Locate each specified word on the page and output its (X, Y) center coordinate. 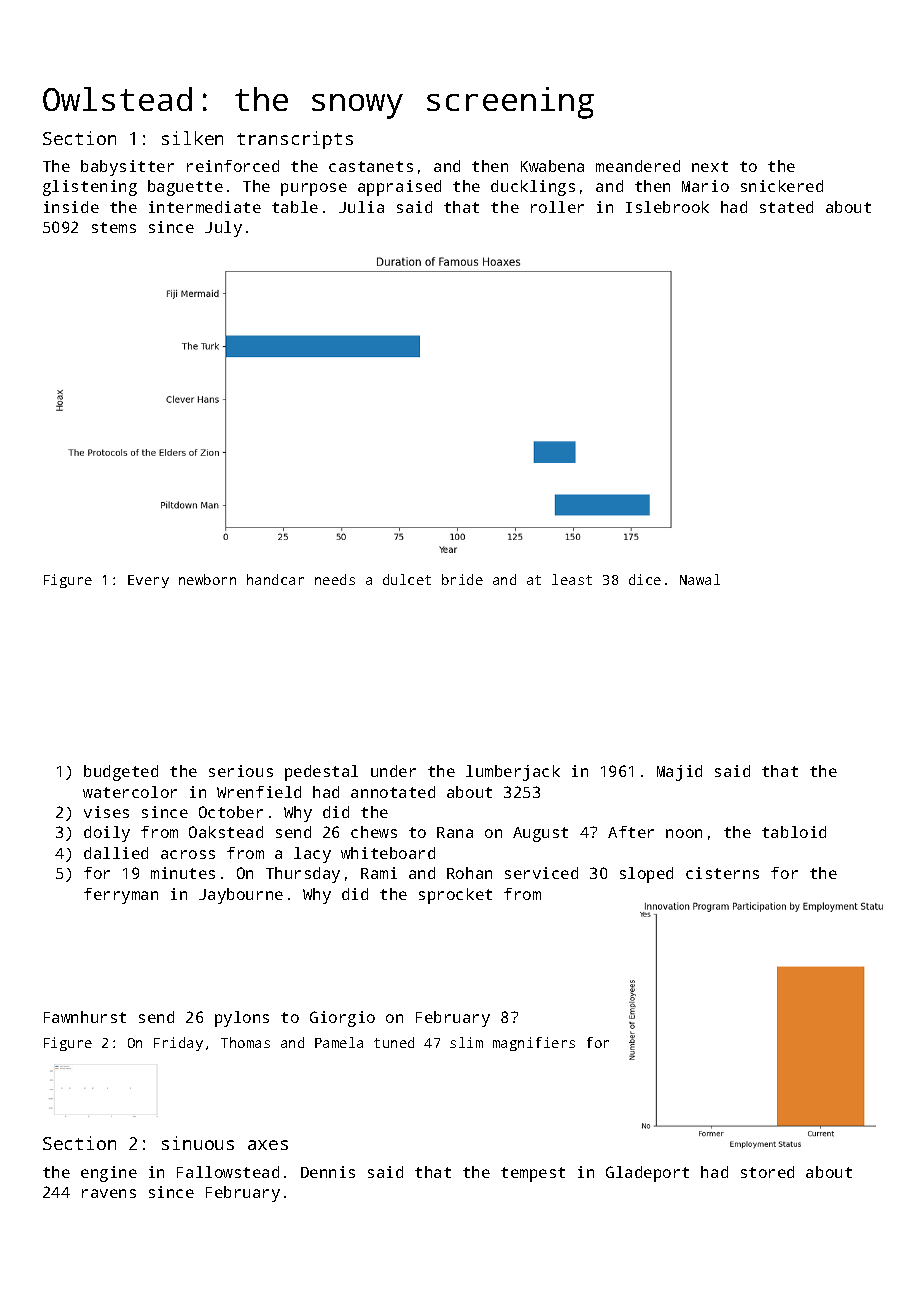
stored (767, 1172)
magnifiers (534, 1044)
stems (114, 227)
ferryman (121, 896)
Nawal (700, 579)
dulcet (407, 579)
